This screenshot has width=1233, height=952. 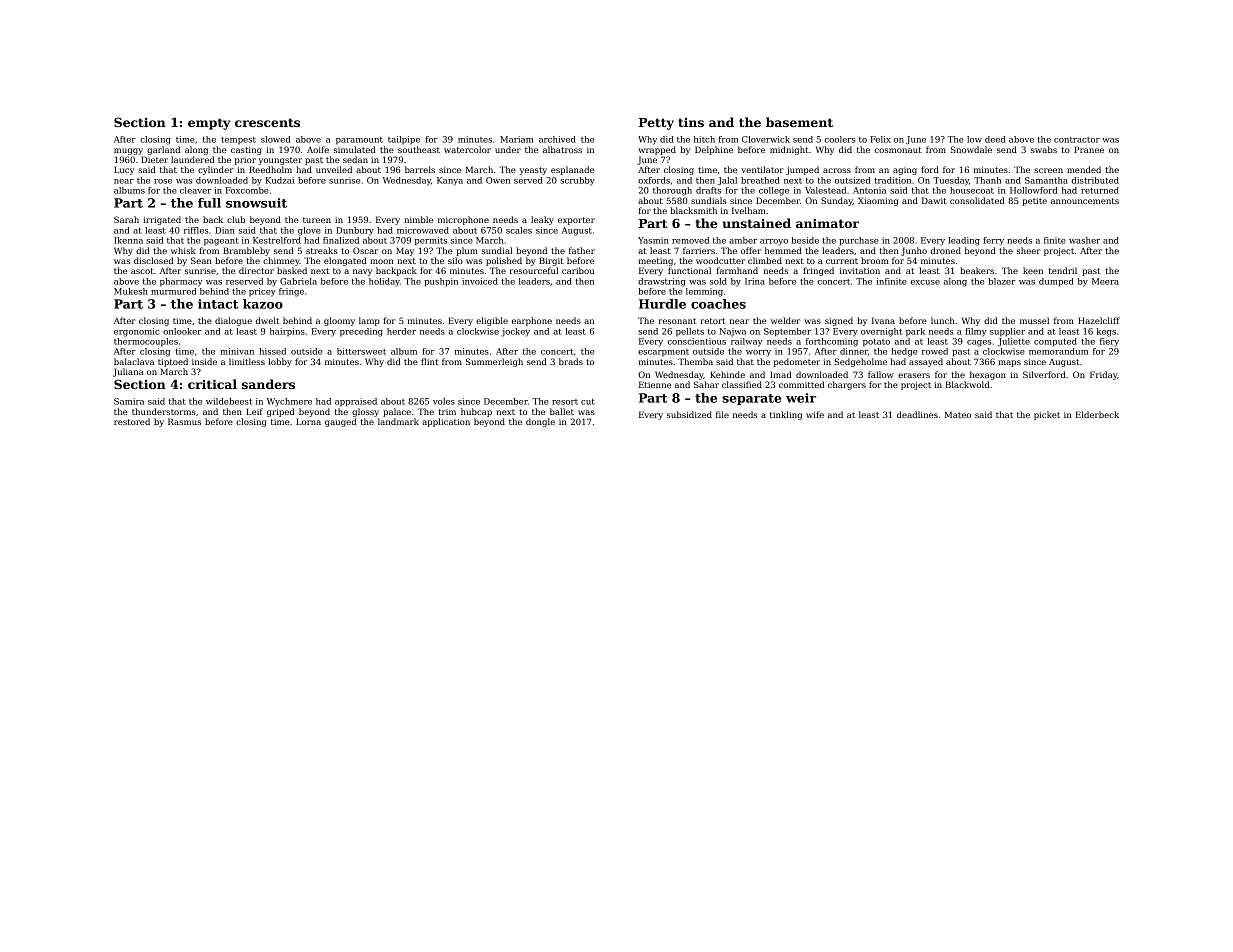 What do you see at coordinates (662, 304) in the screenshot?
I see `Hurdle` at bounding box center [662, 304].
